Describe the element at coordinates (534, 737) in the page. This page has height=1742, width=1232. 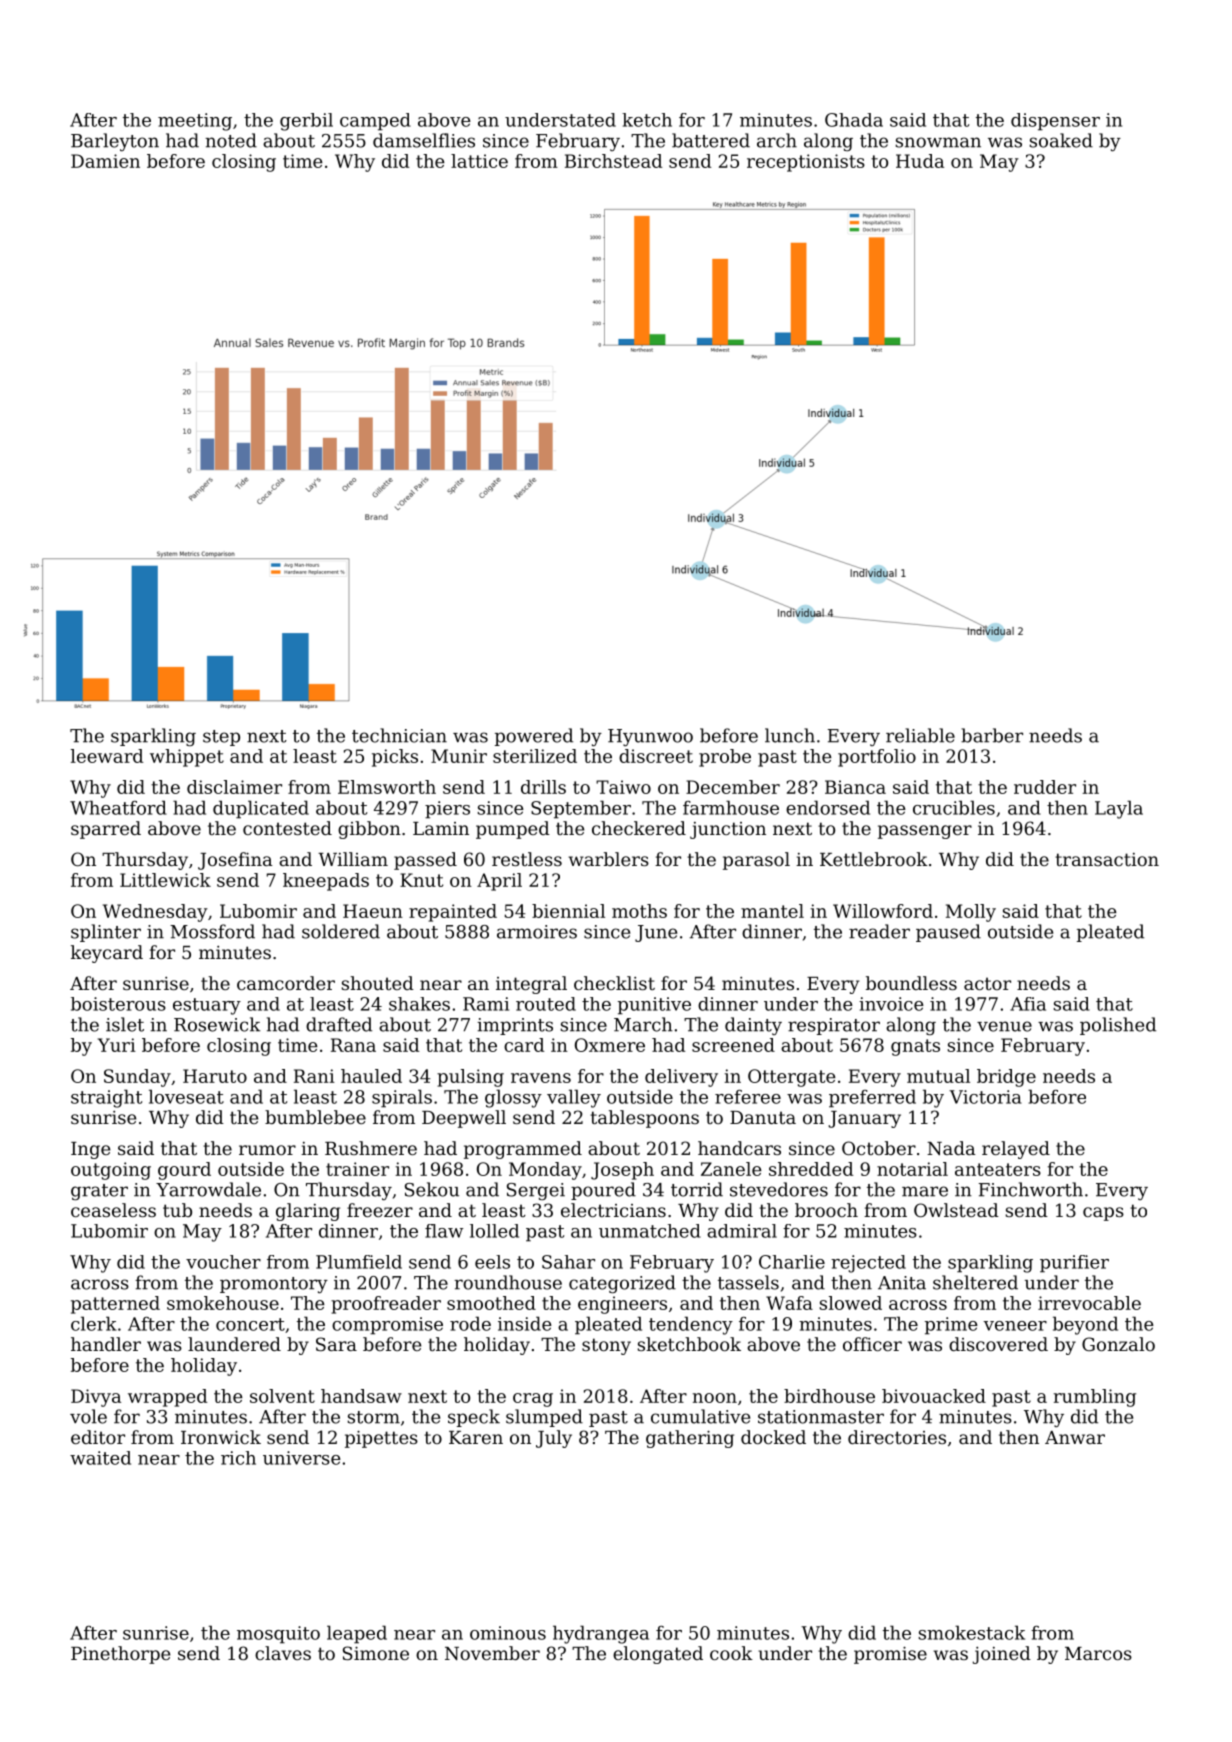
I see `powered` at that location.
